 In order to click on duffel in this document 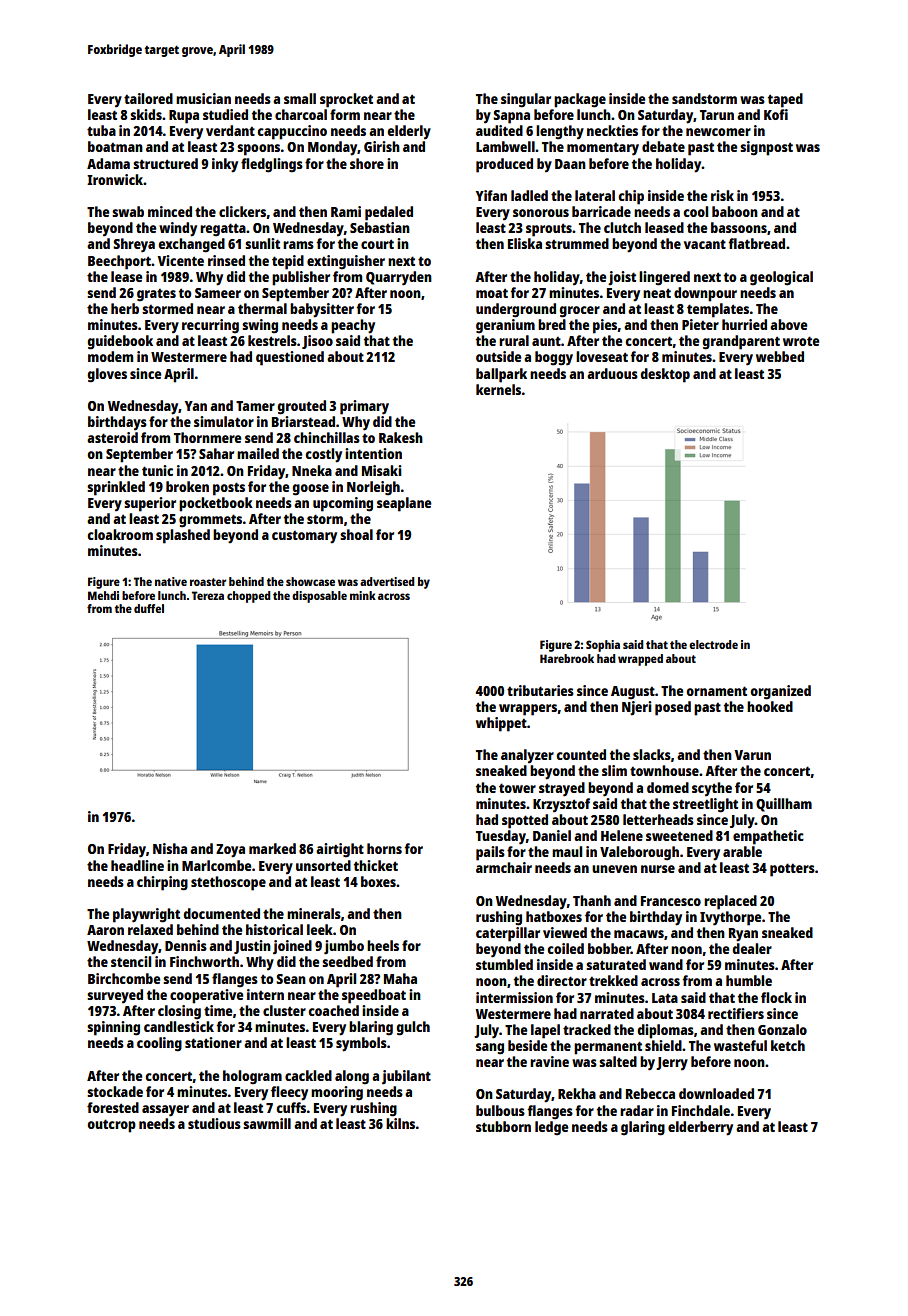, I will do `click(149, 608)`.
